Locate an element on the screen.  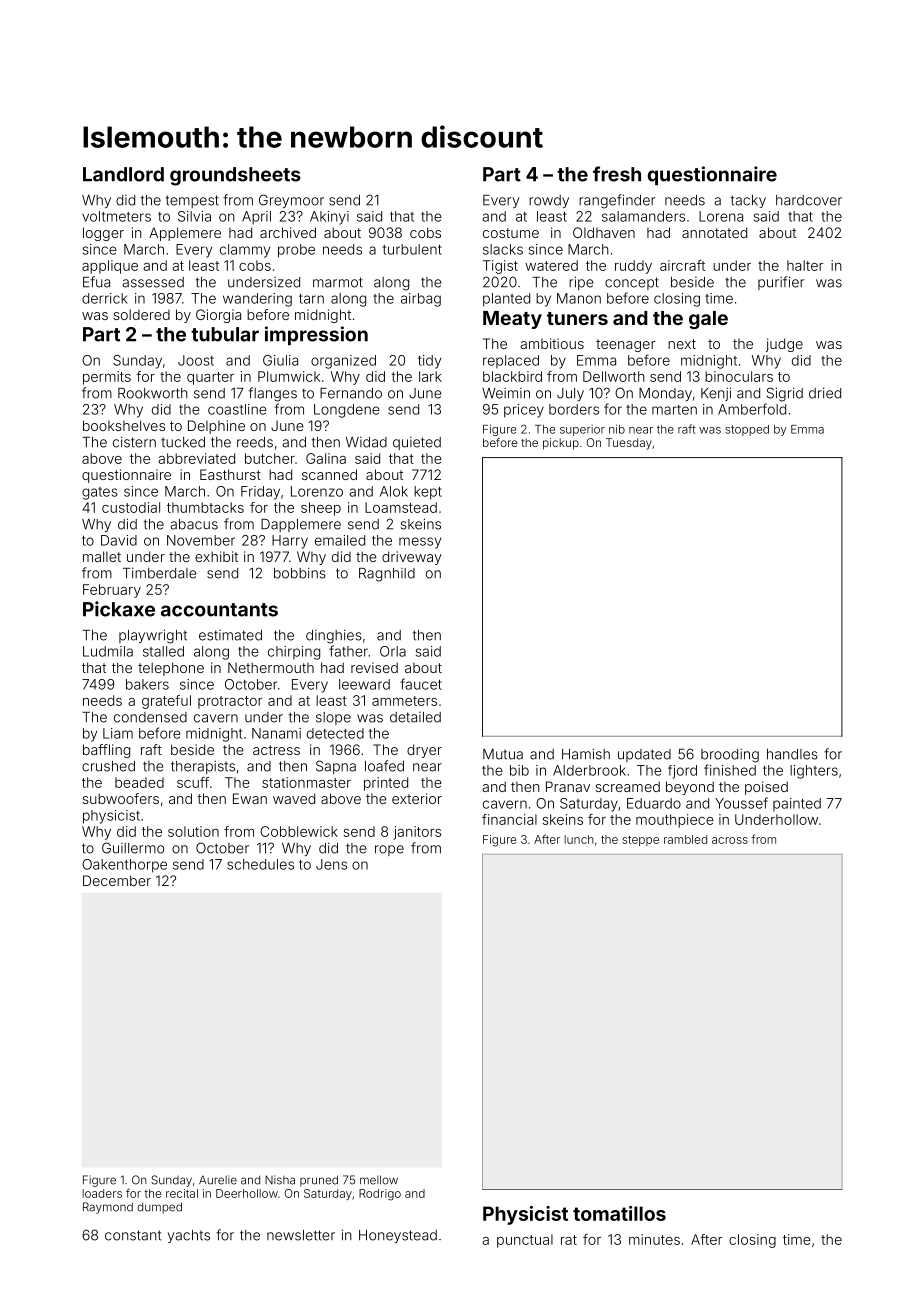
rowdy is located at coordinates (549, 201).
